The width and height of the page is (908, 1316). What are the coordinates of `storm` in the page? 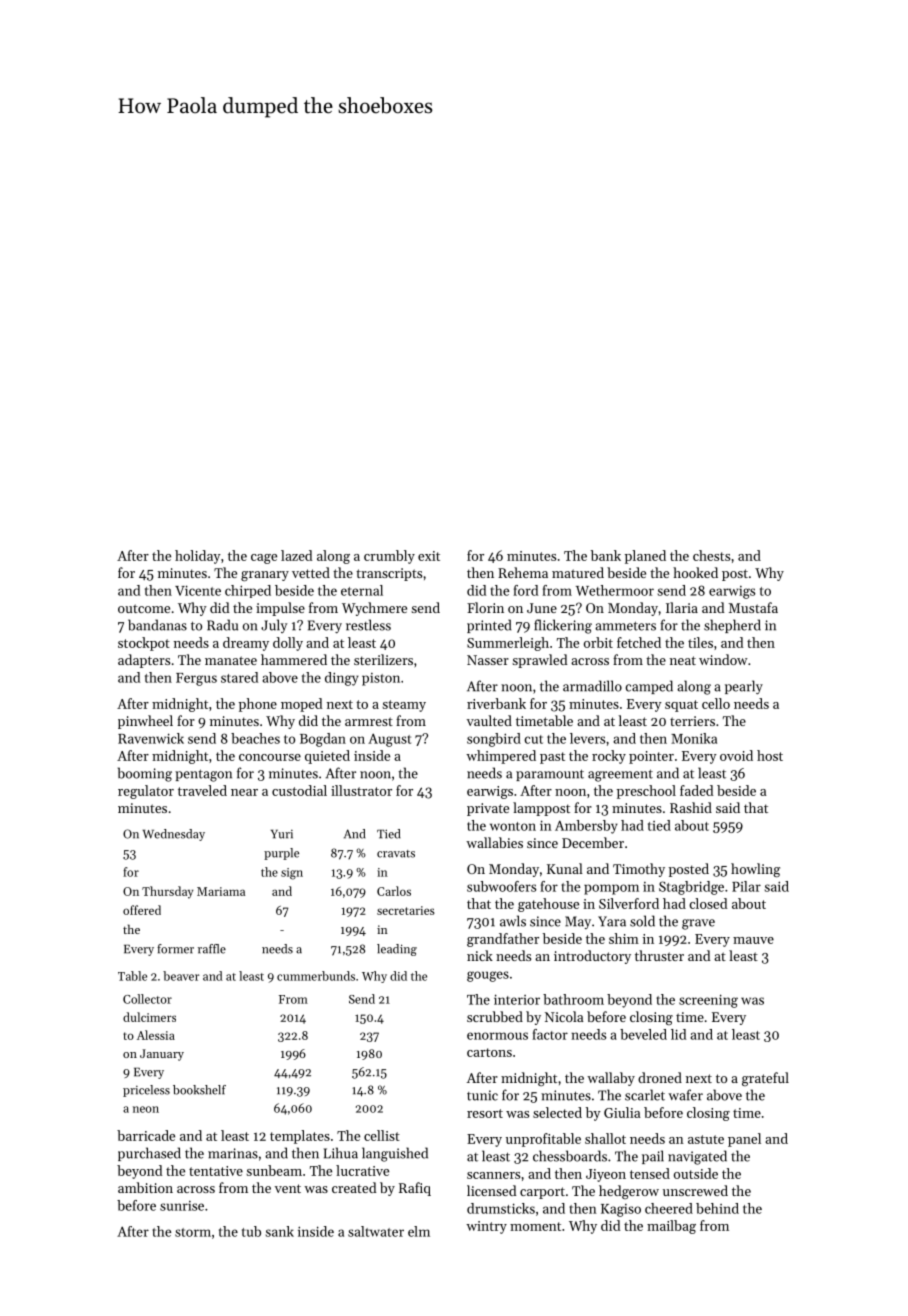 It's located at (193, 1232).
